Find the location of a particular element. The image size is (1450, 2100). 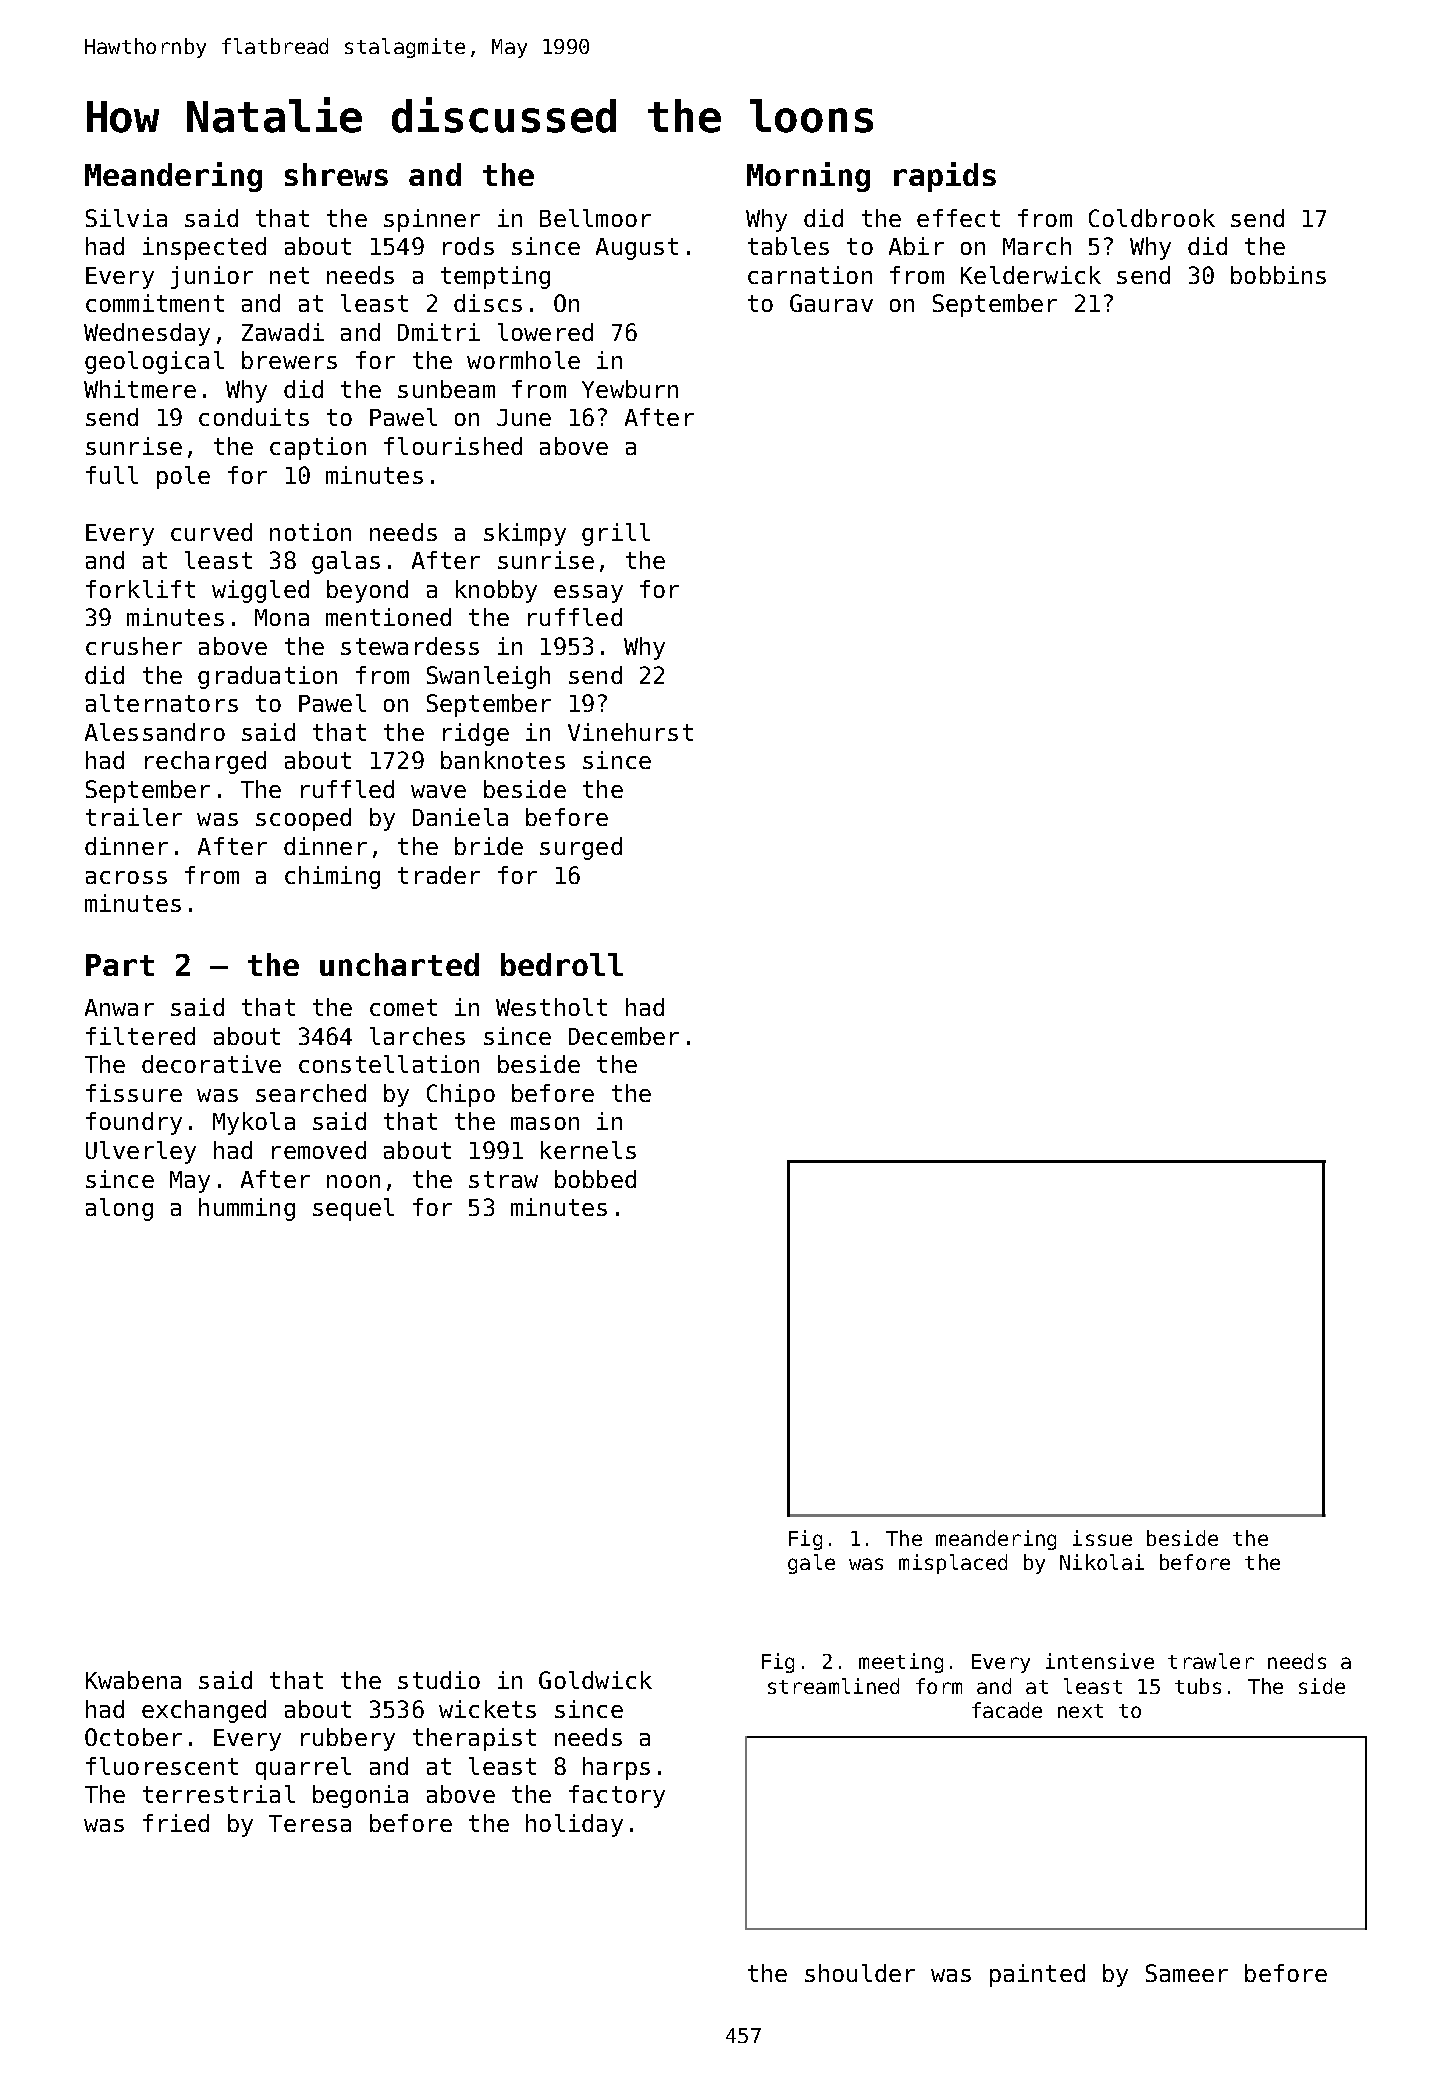

Vinehurst is located at coordinates (630, 732).
